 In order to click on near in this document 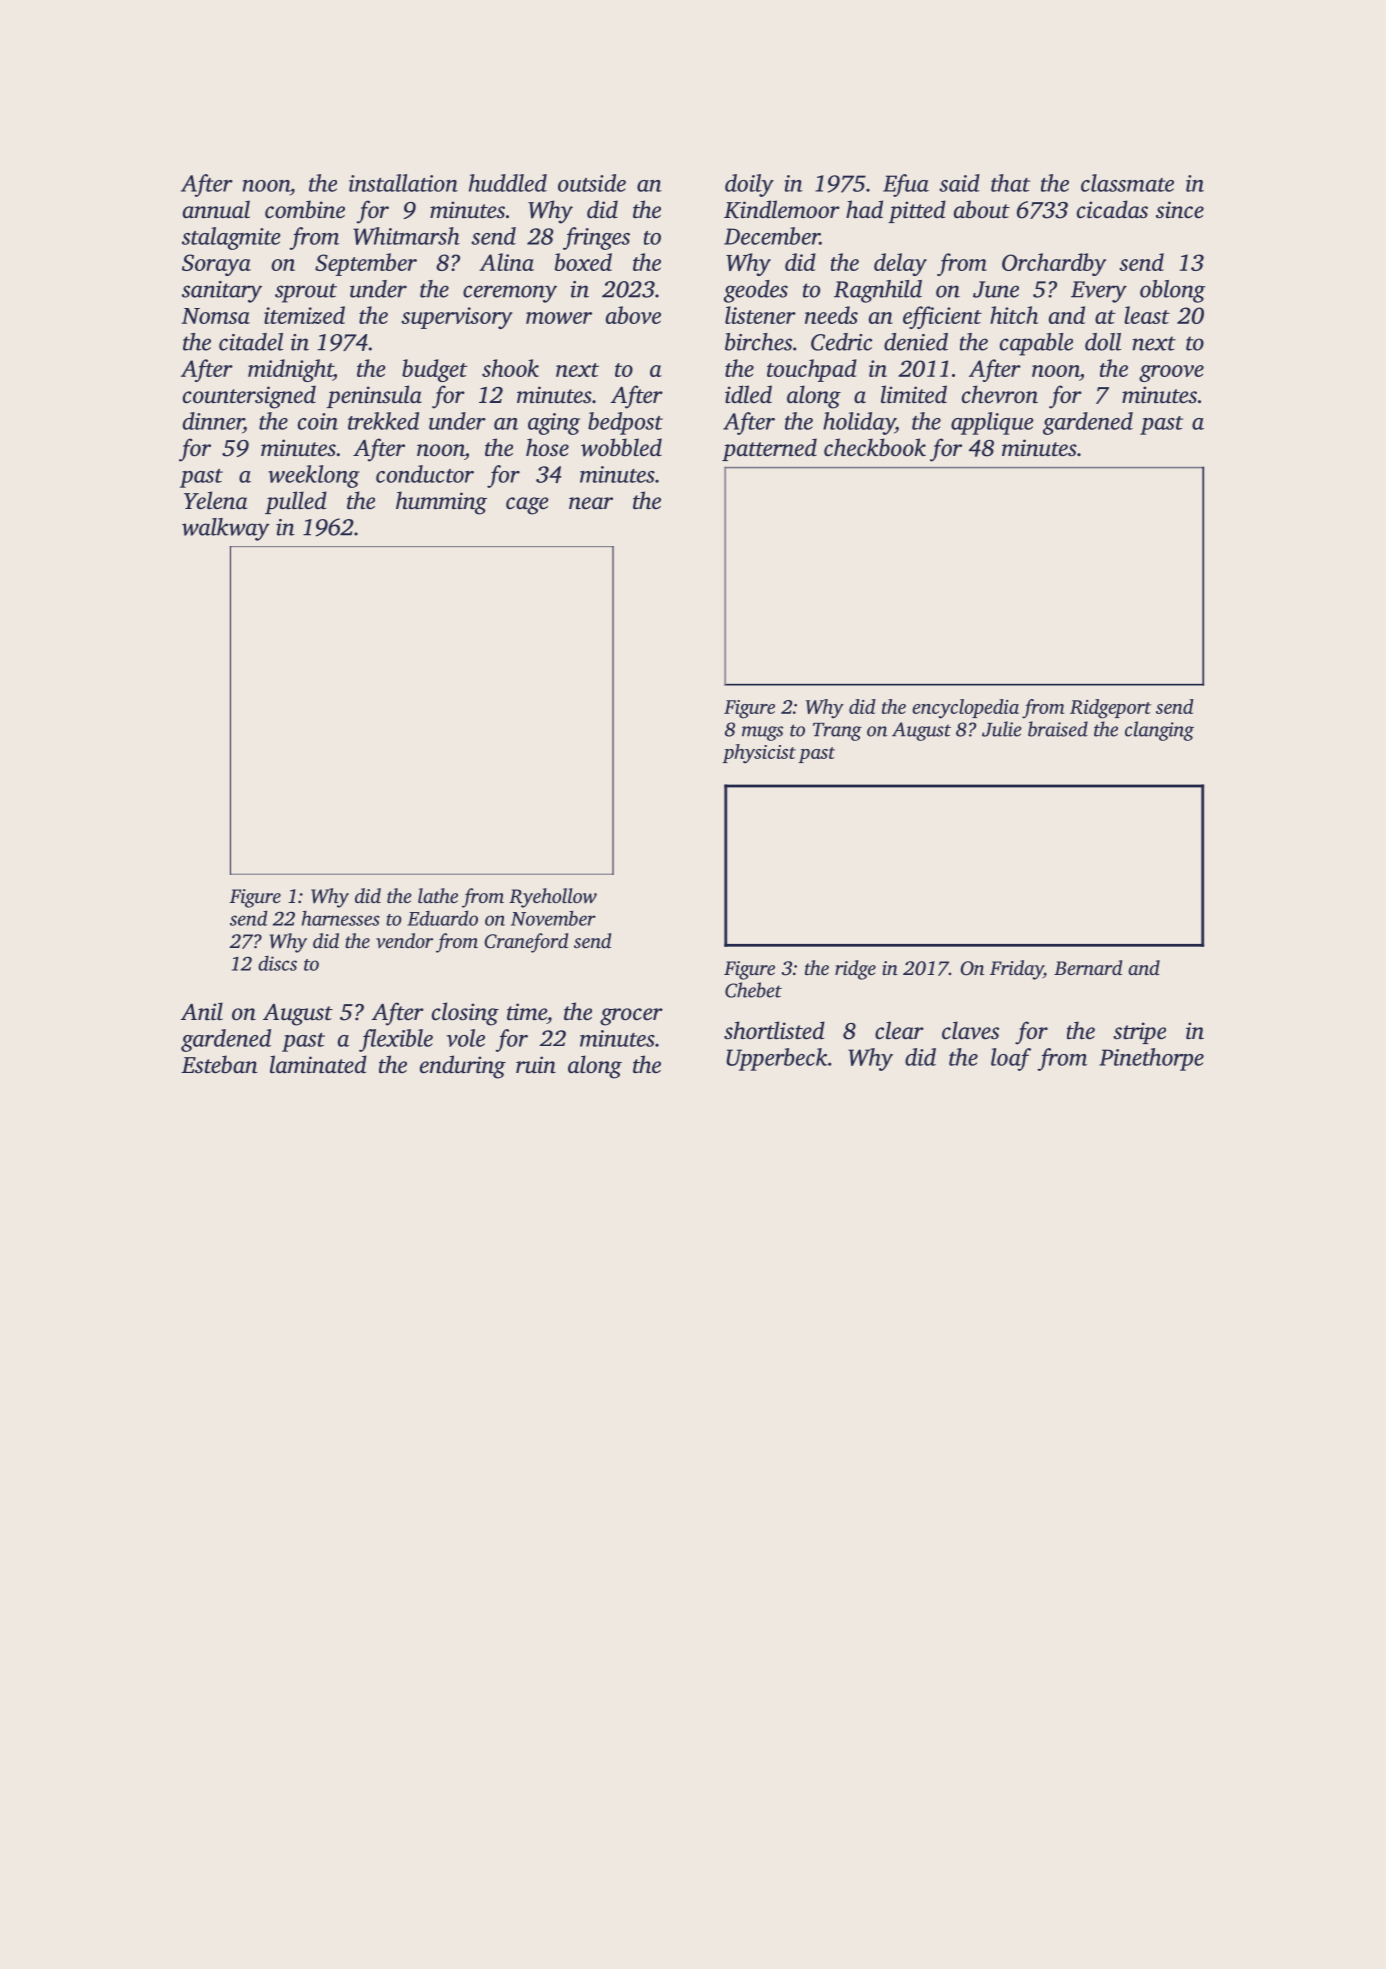, I will do `click(591, 503)`.
